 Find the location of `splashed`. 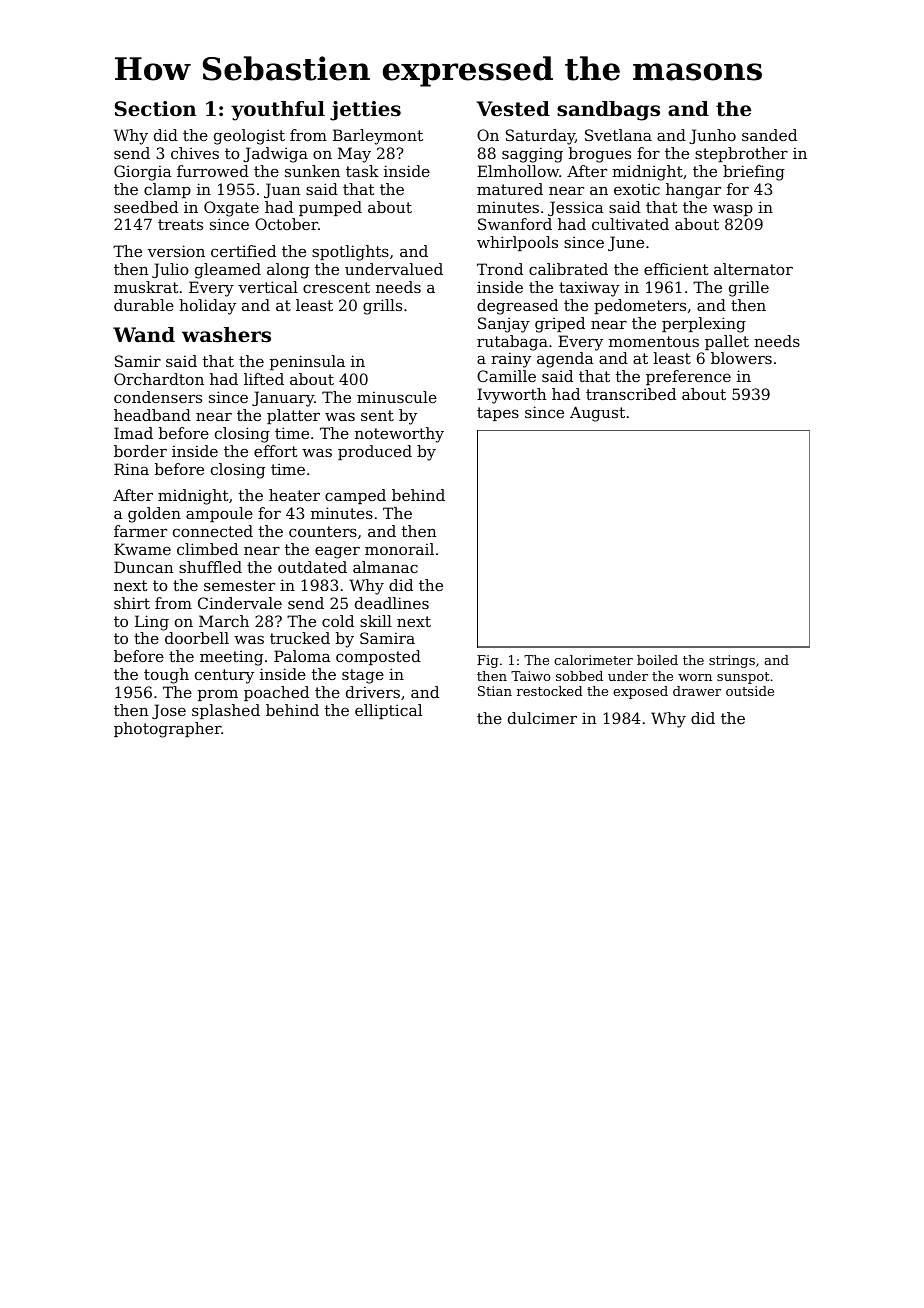

splashed is located at coordinates (226, 711).
